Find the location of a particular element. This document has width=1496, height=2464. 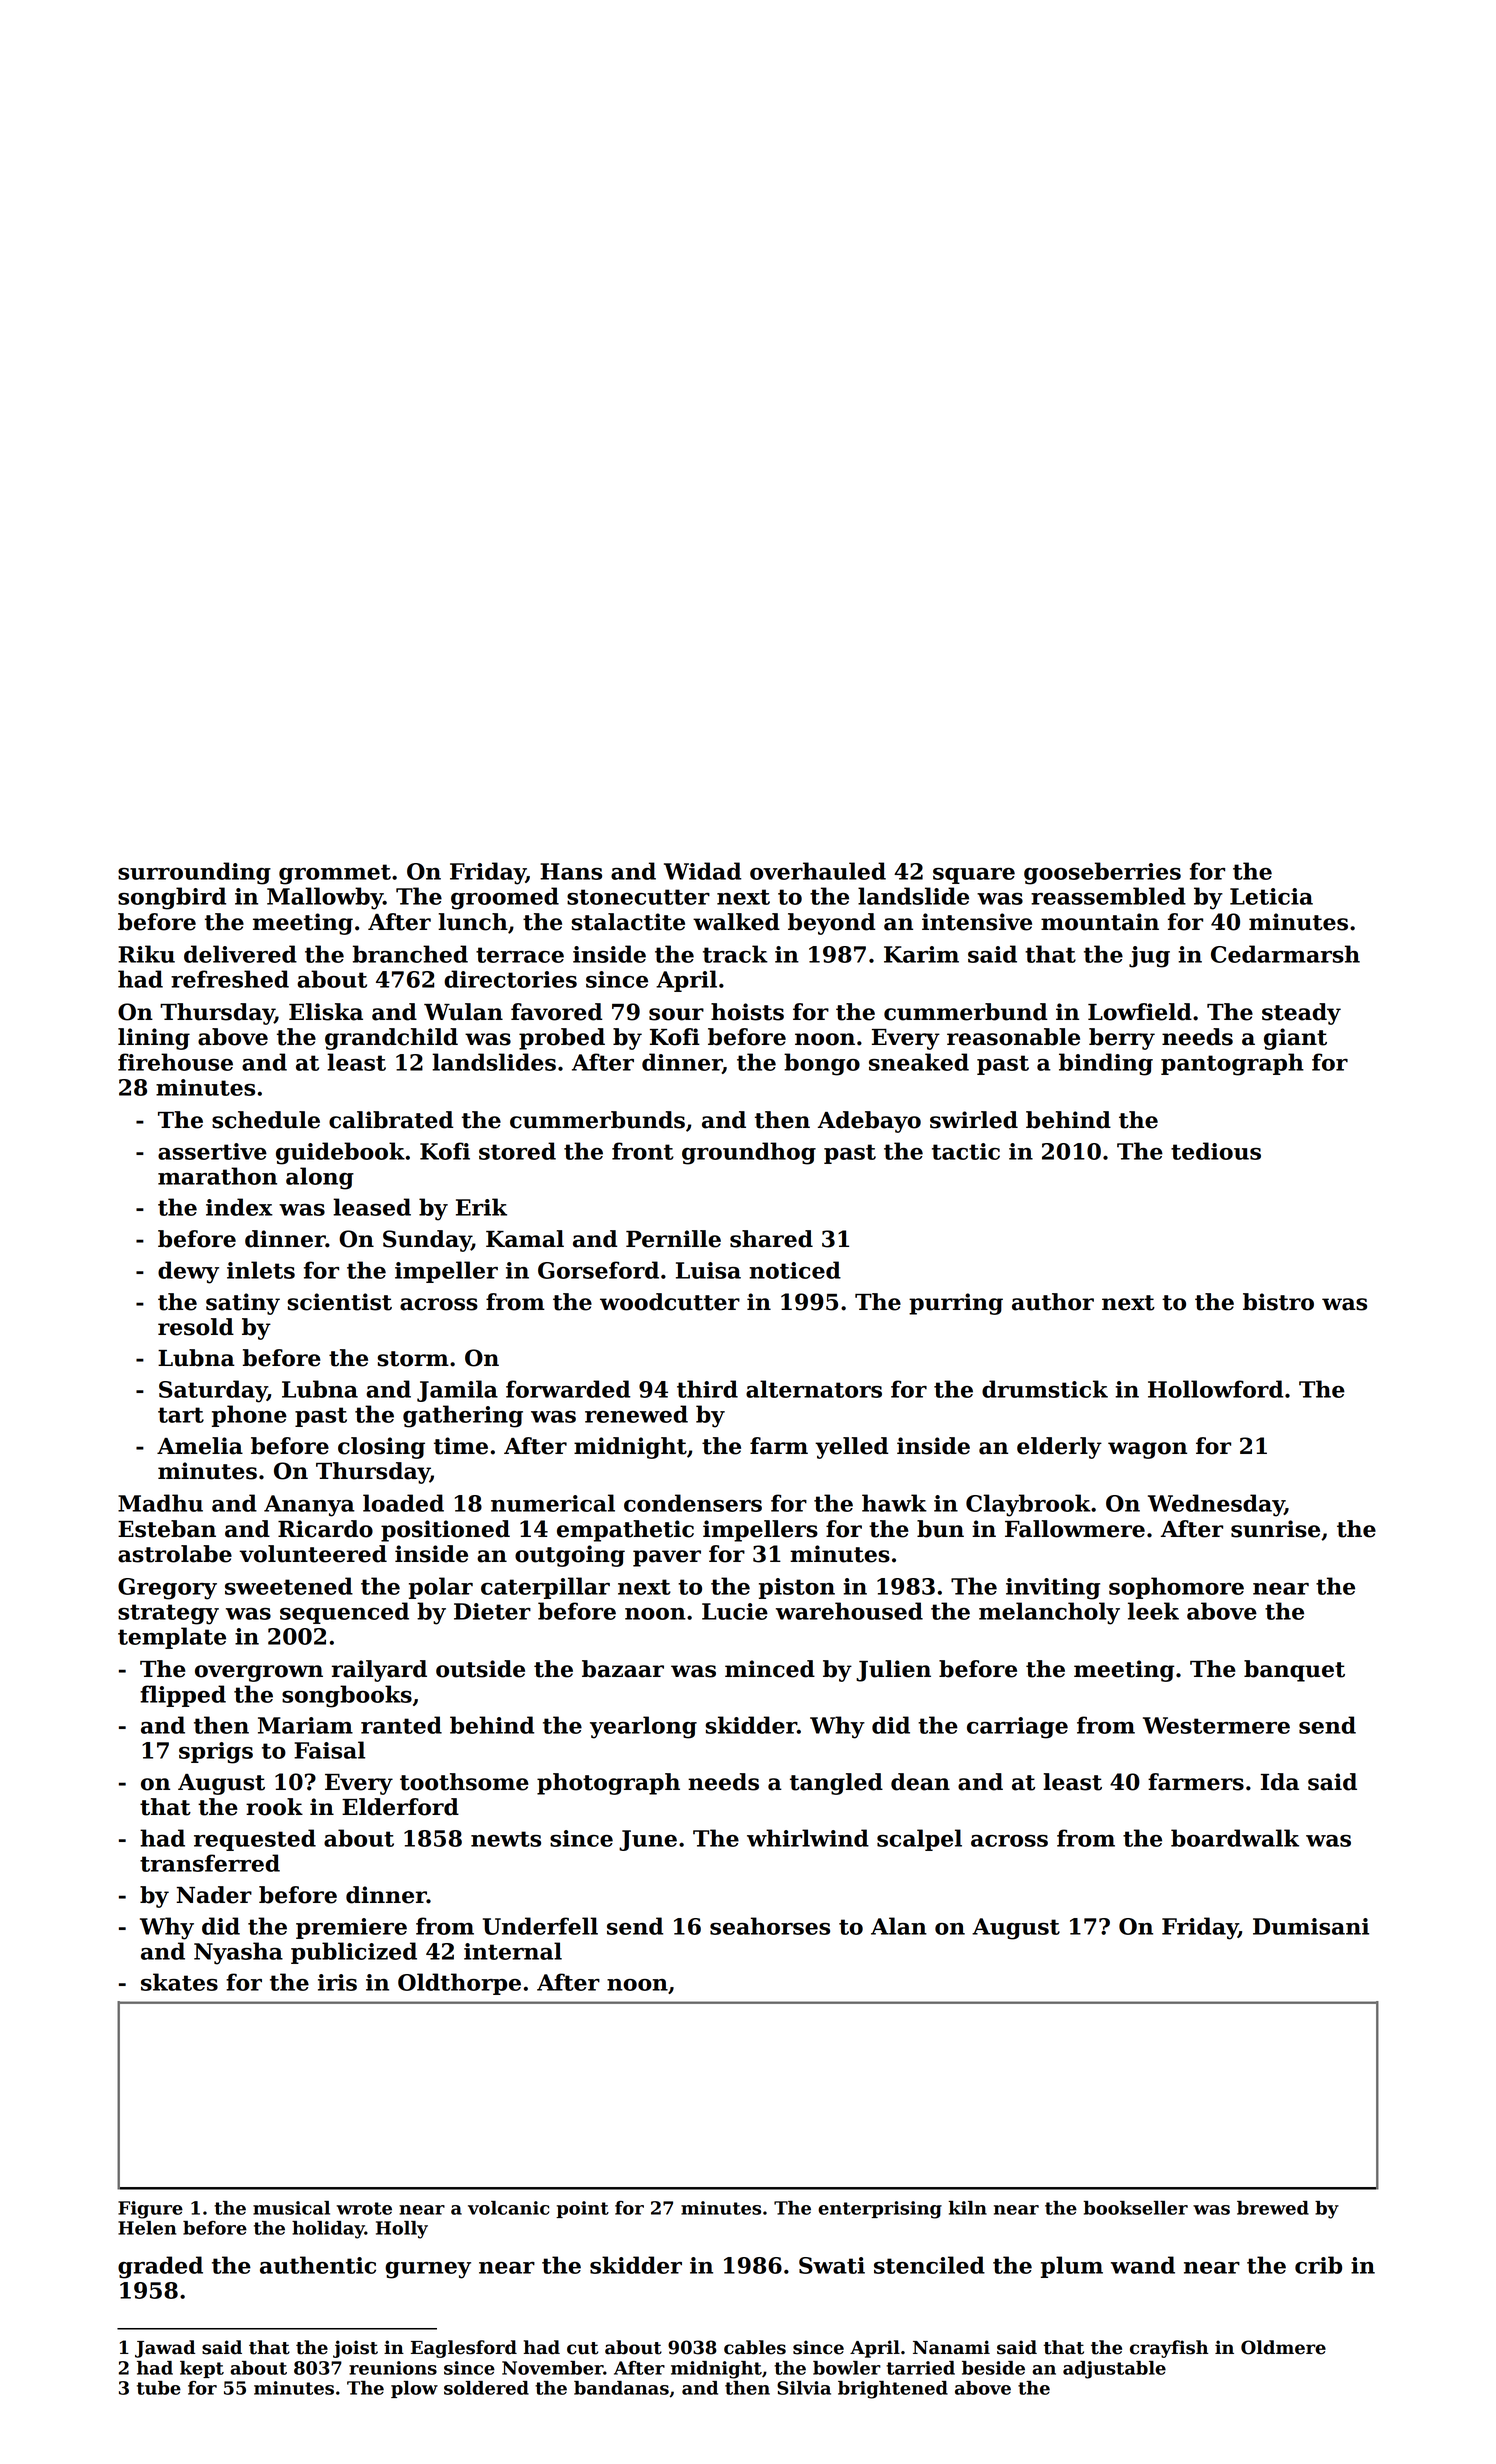

Dumisani is located at coordinates (1311, 1926).
